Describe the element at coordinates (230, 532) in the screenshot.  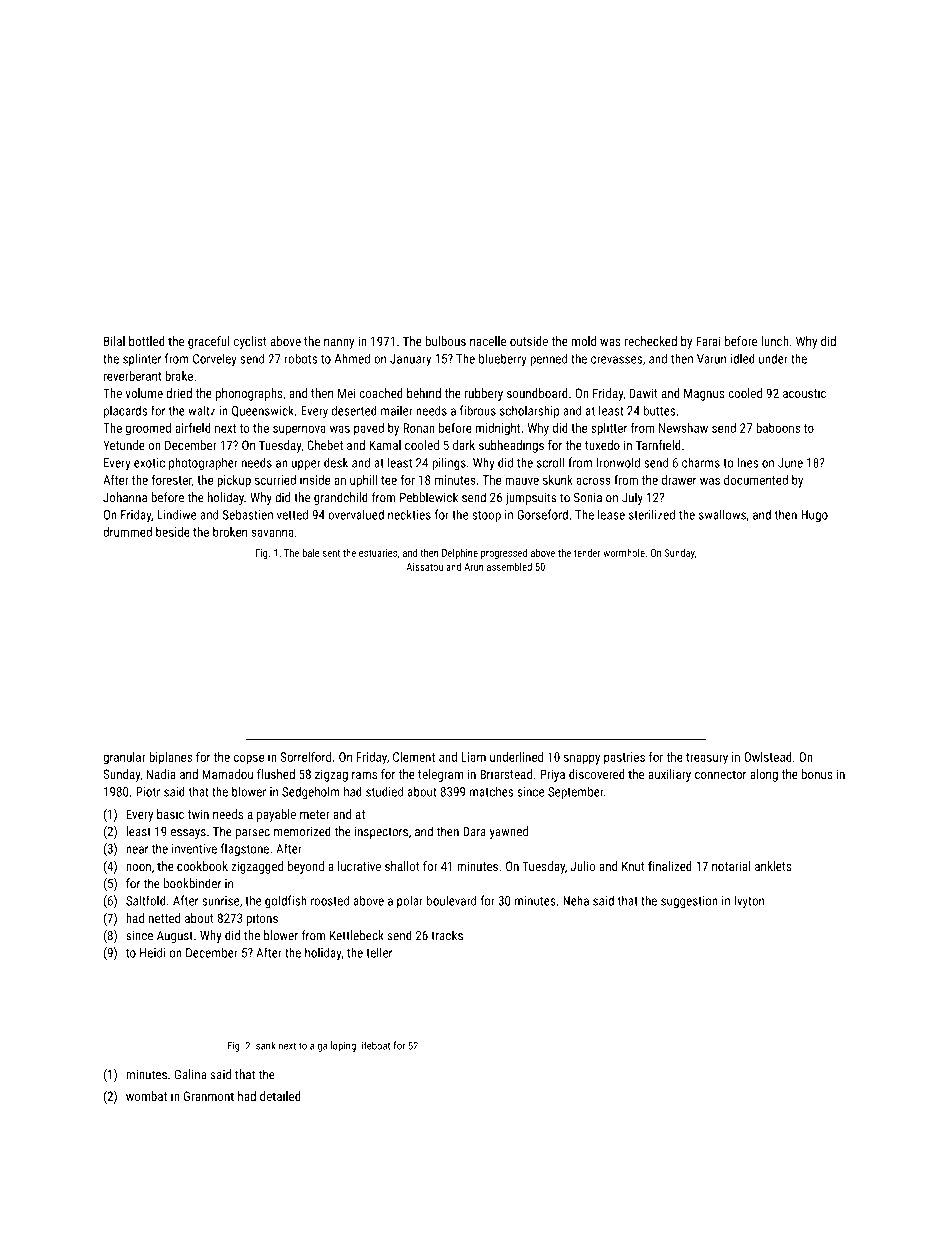
I see `broken` at that location.
